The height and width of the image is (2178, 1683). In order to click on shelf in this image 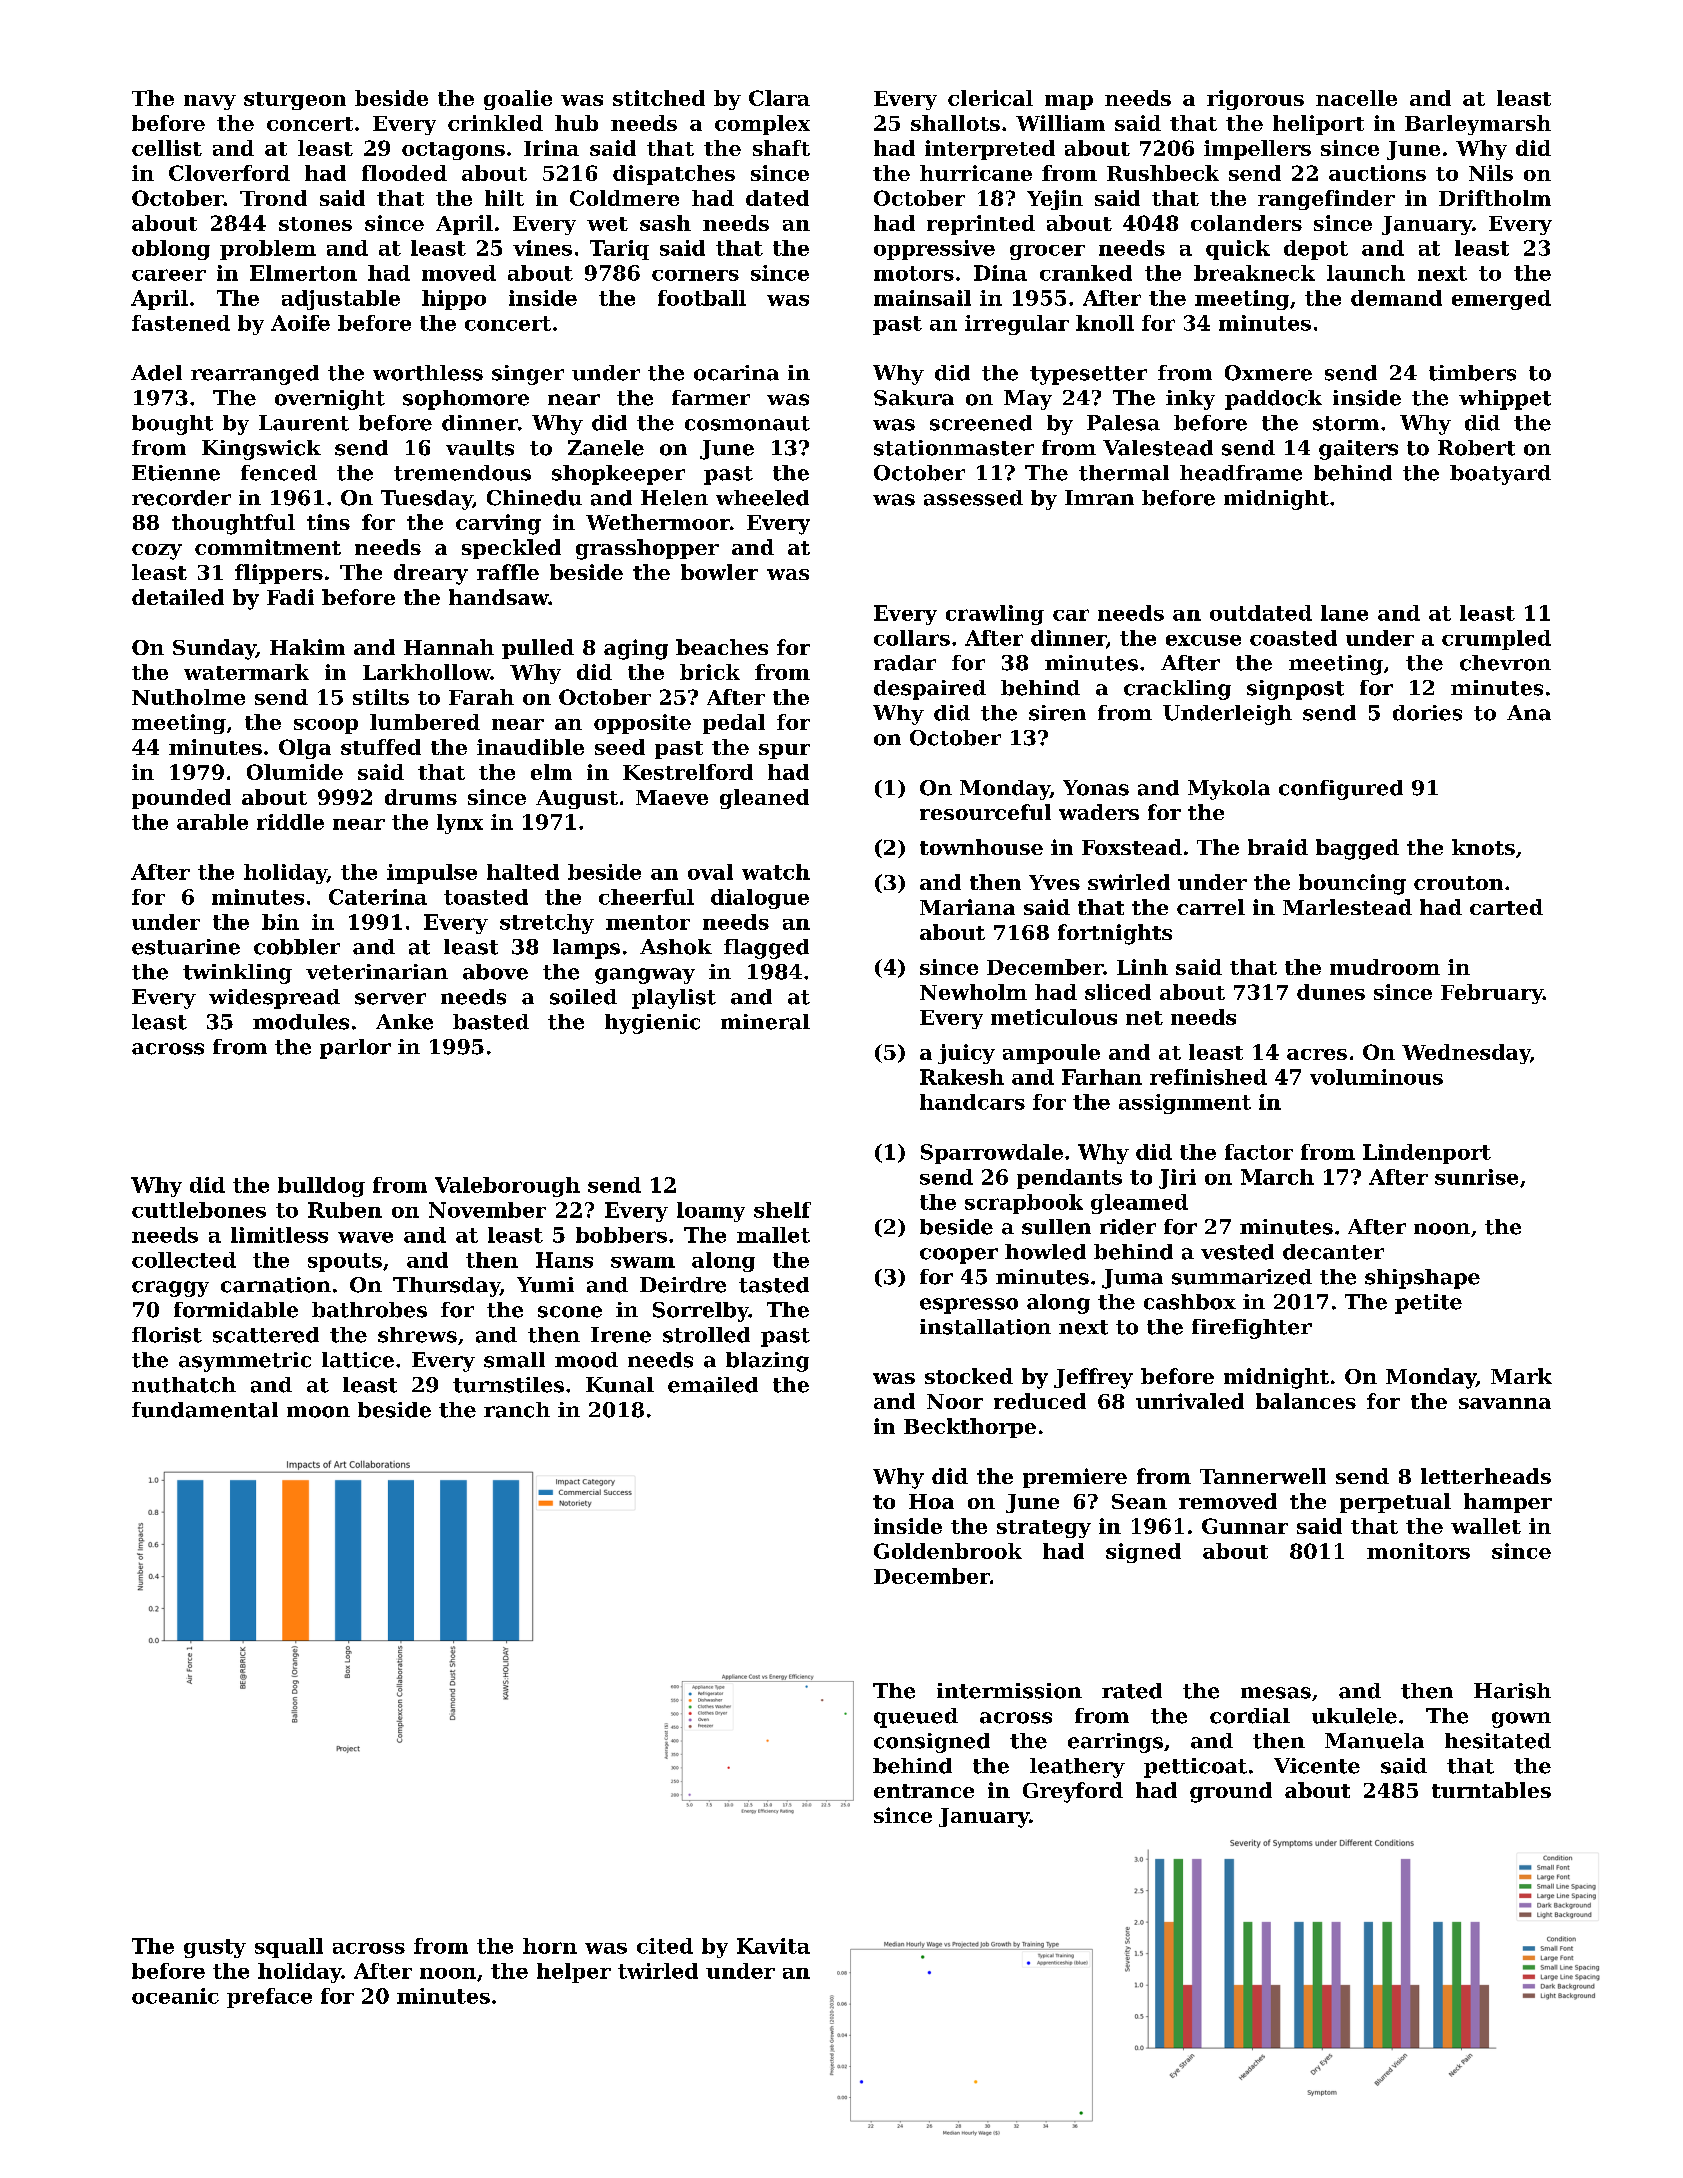, I will do `click(782, 1210)`.
